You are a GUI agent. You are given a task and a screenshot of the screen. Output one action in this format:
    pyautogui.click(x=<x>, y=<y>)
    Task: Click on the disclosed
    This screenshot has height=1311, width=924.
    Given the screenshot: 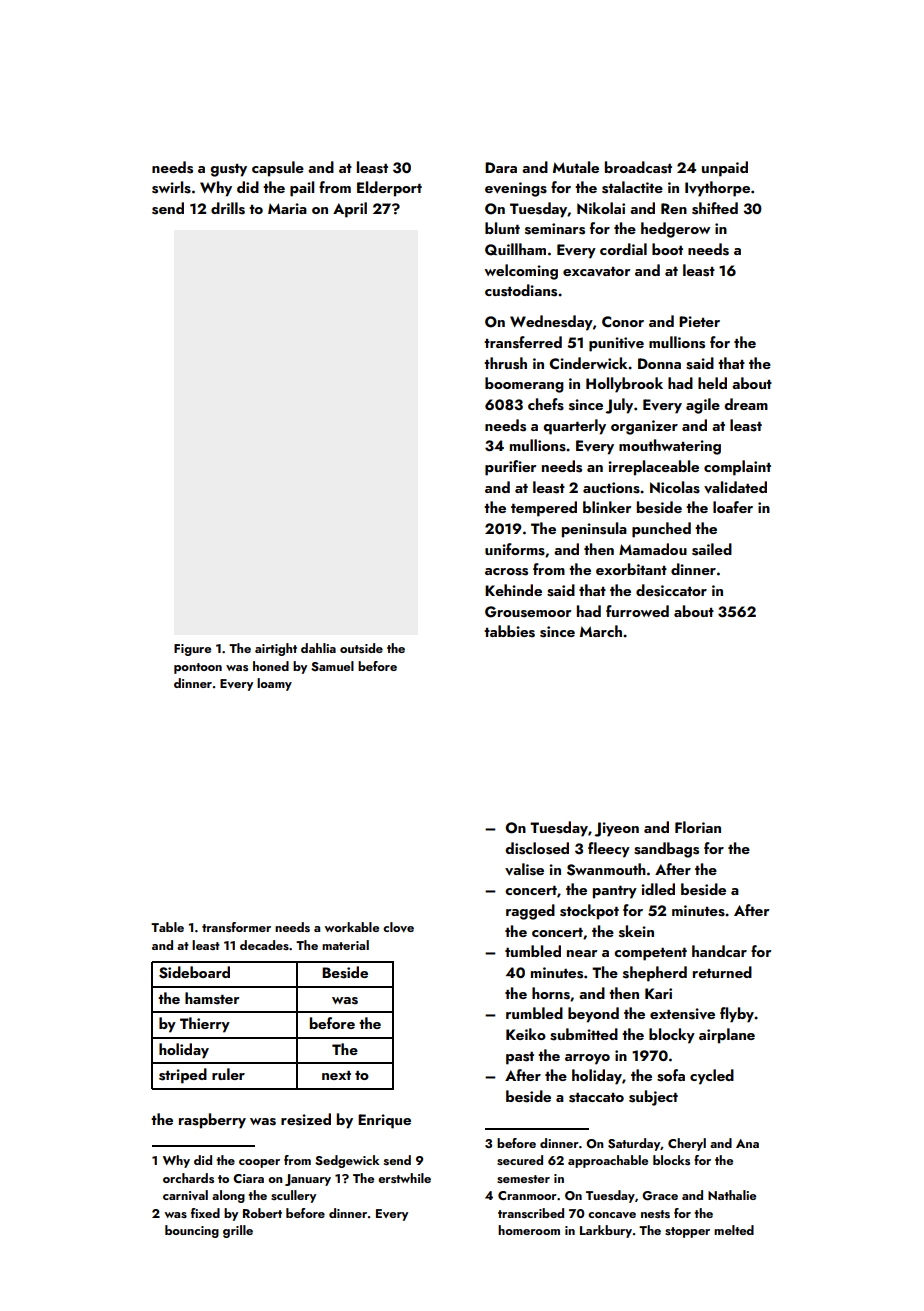 What is the action you would take?
    pyautogui.click(x=537, y=848)
